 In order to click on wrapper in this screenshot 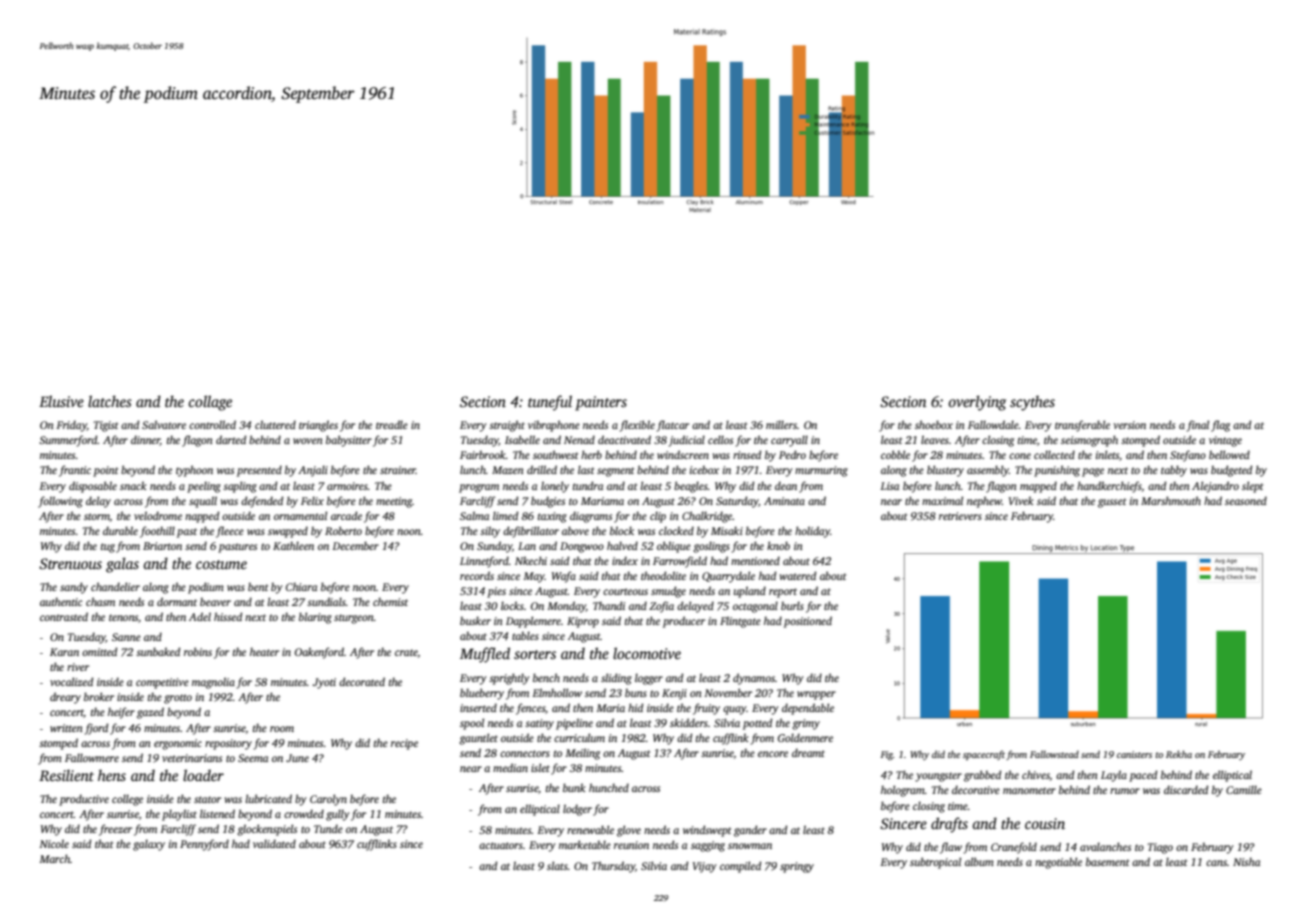, I will do `click(816, 695)`.
